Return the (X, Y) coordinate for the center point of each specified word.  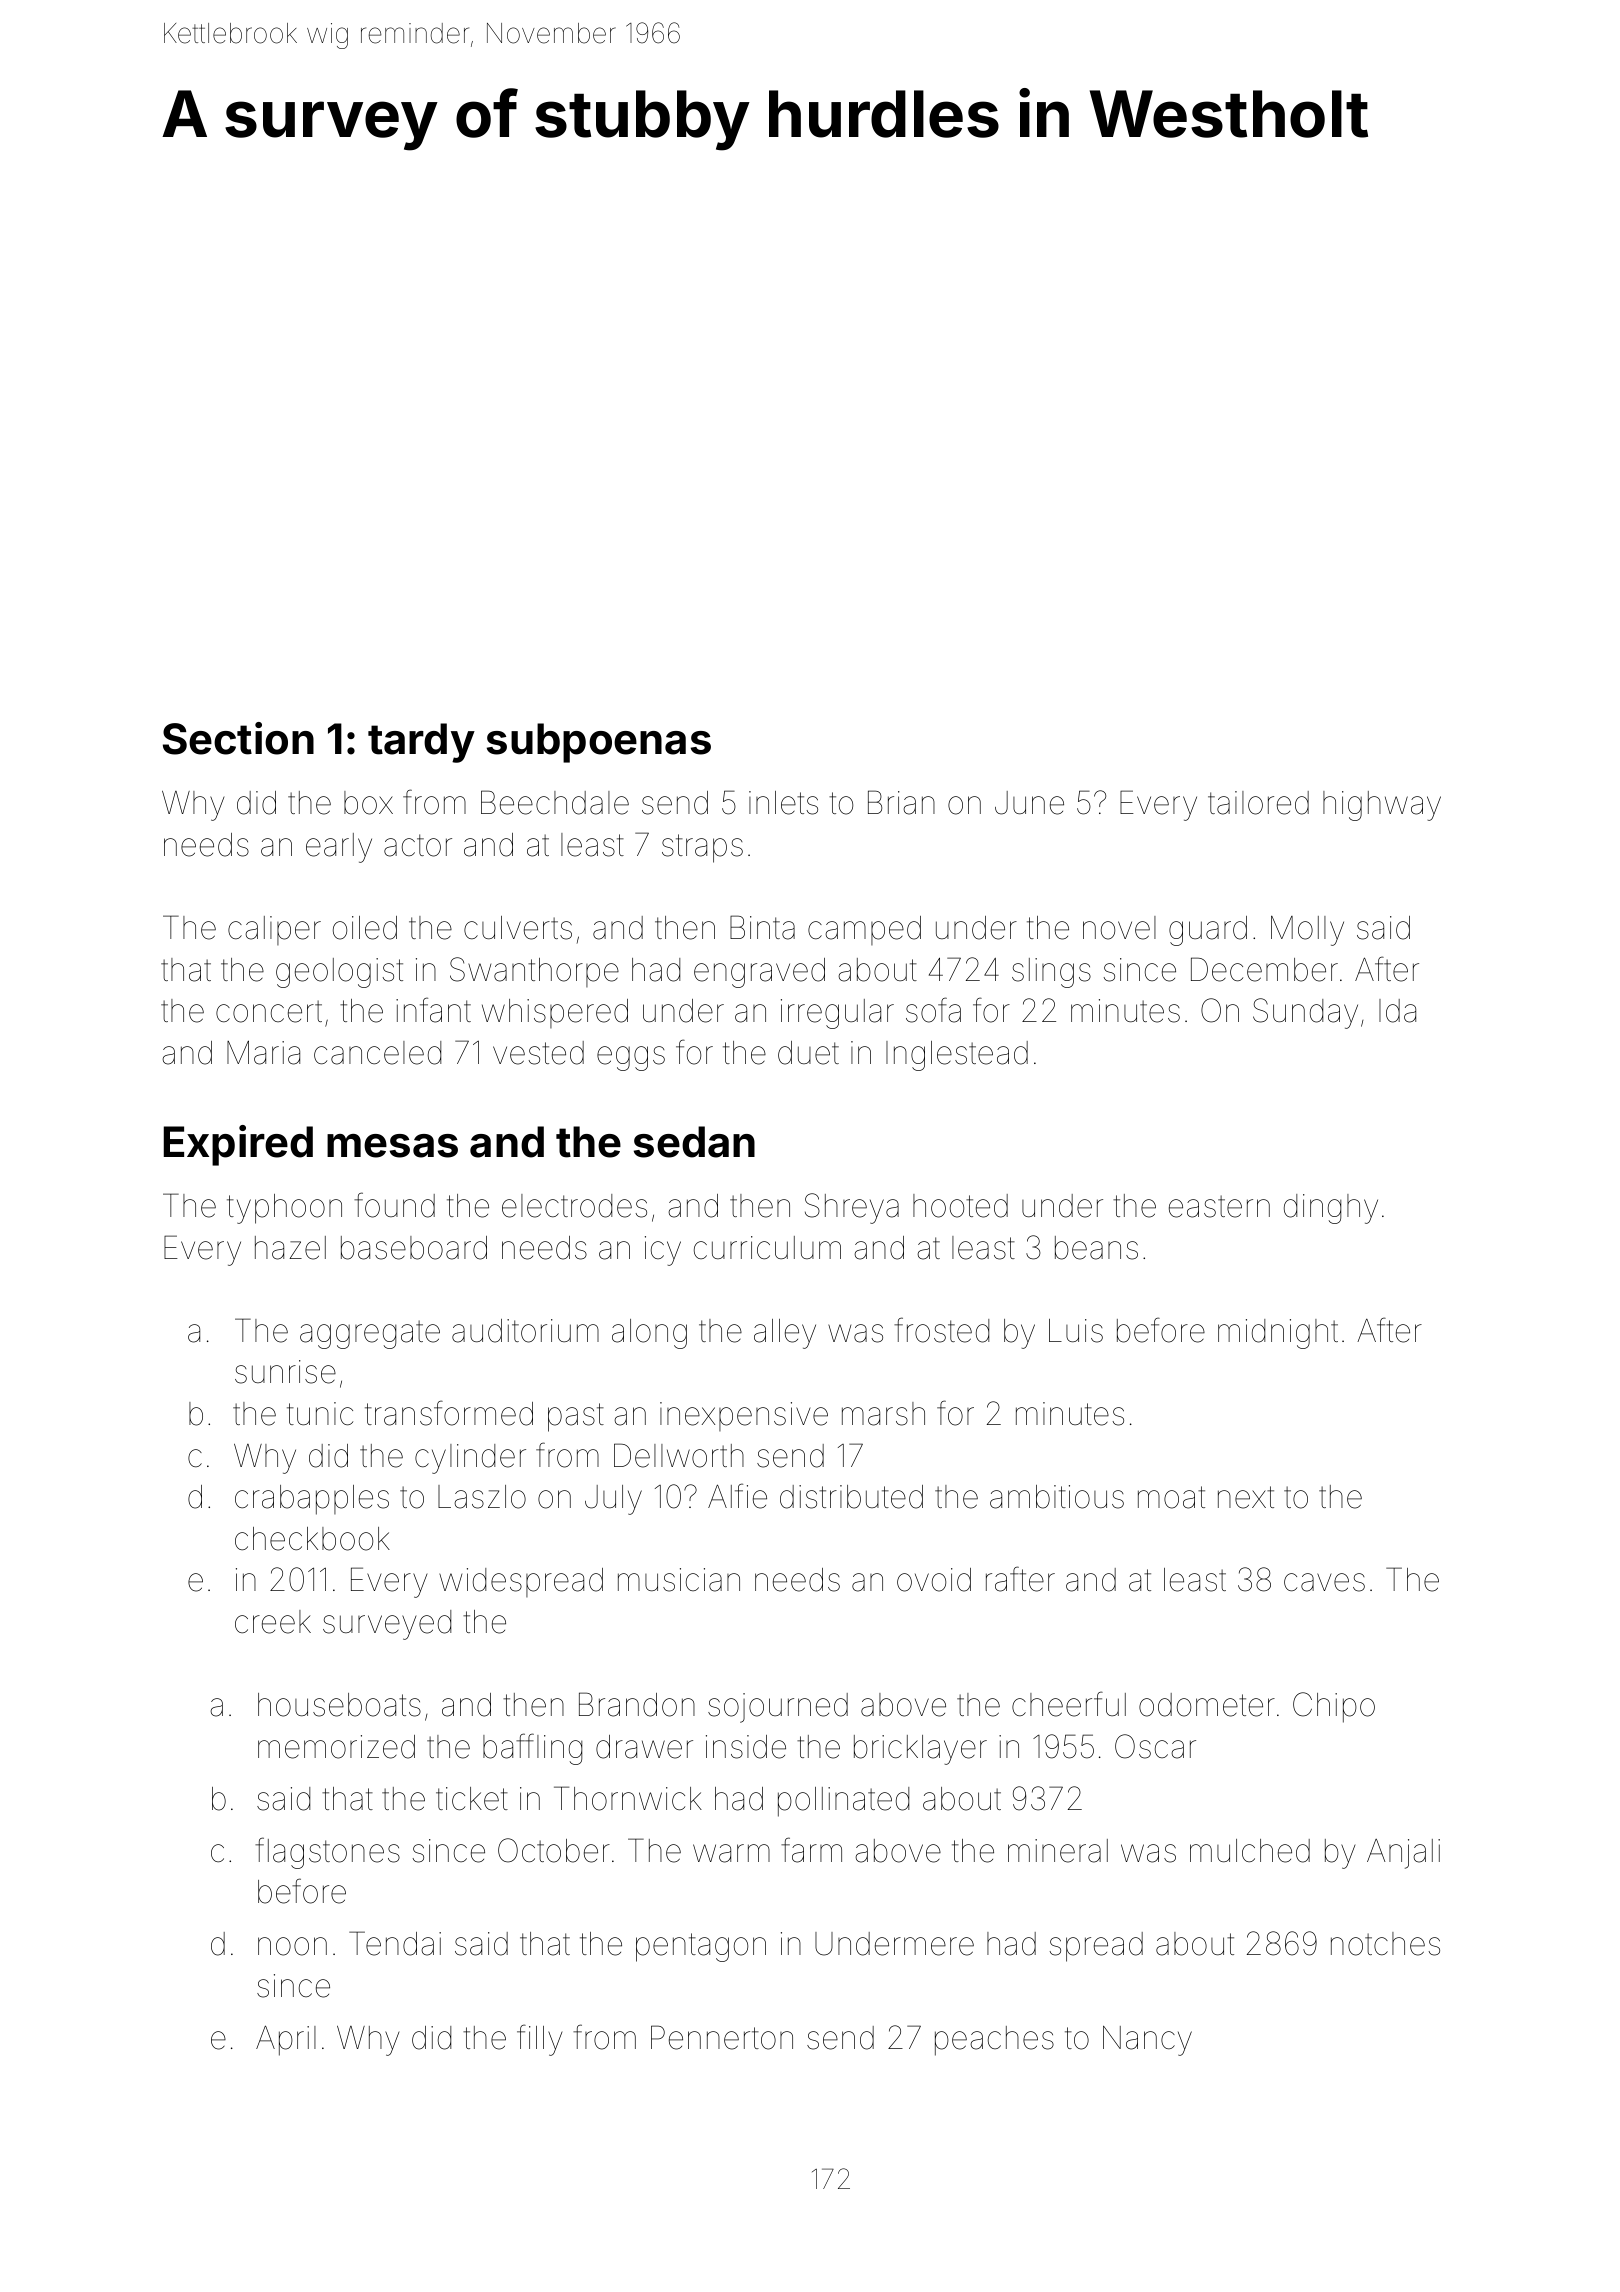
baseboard (414, 1248)
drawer (644, 1747)
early (339, 848)
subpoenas (599, 743)
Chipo (1334, 1707)
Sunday (1305, 1013)
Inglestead (957, 1056)
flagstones (327, 1853)
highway (1382, 806)
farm (811, 1850)
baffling (532, 1749)
